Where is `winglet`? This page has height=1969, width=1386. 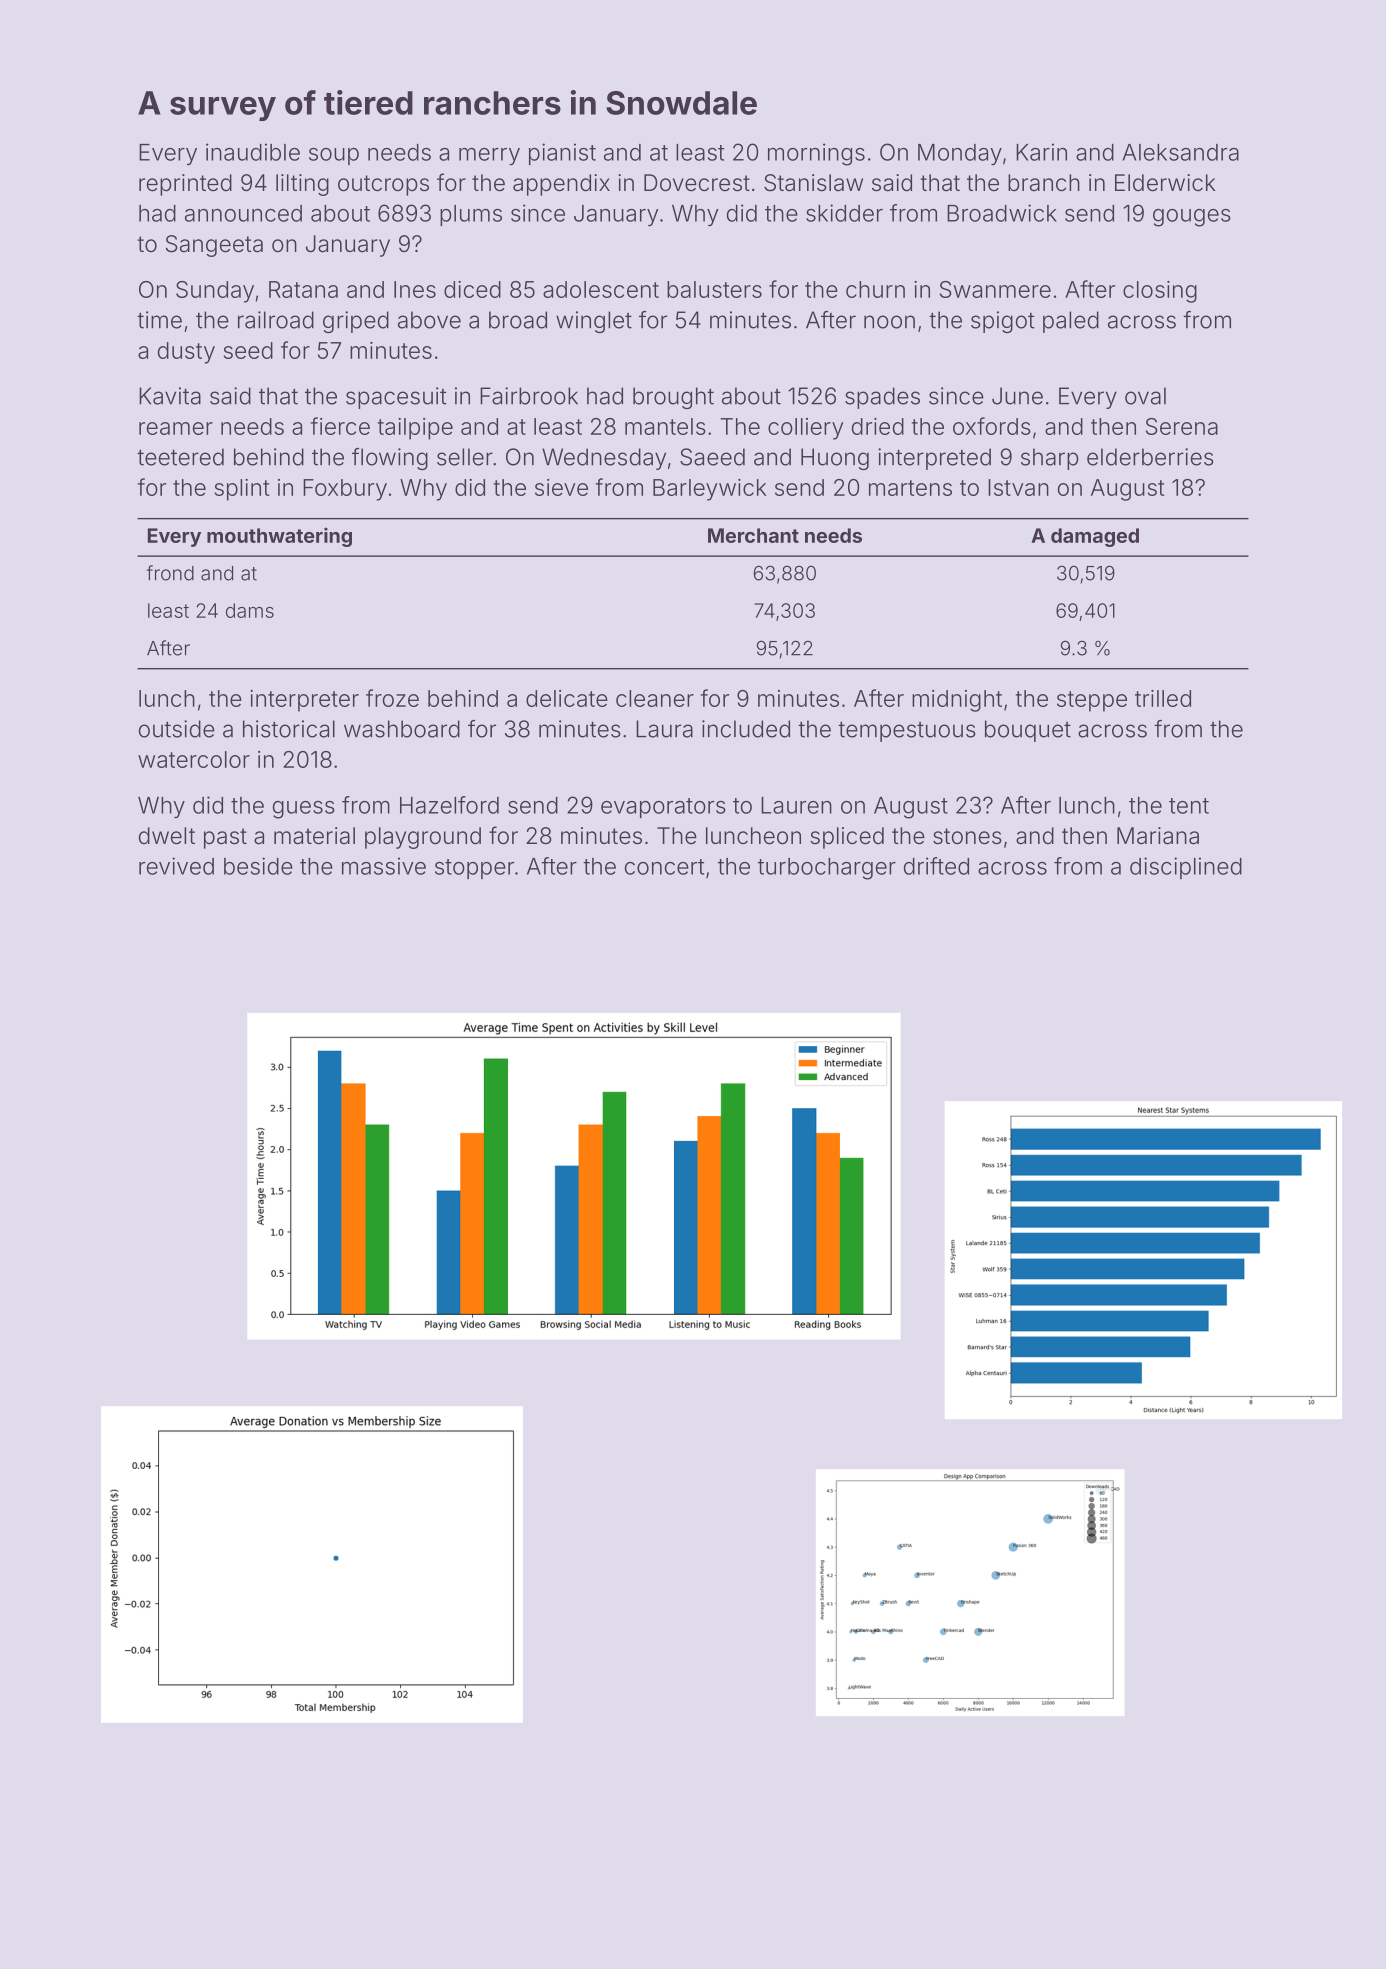
winglet is located at coordinates (594, 322).
